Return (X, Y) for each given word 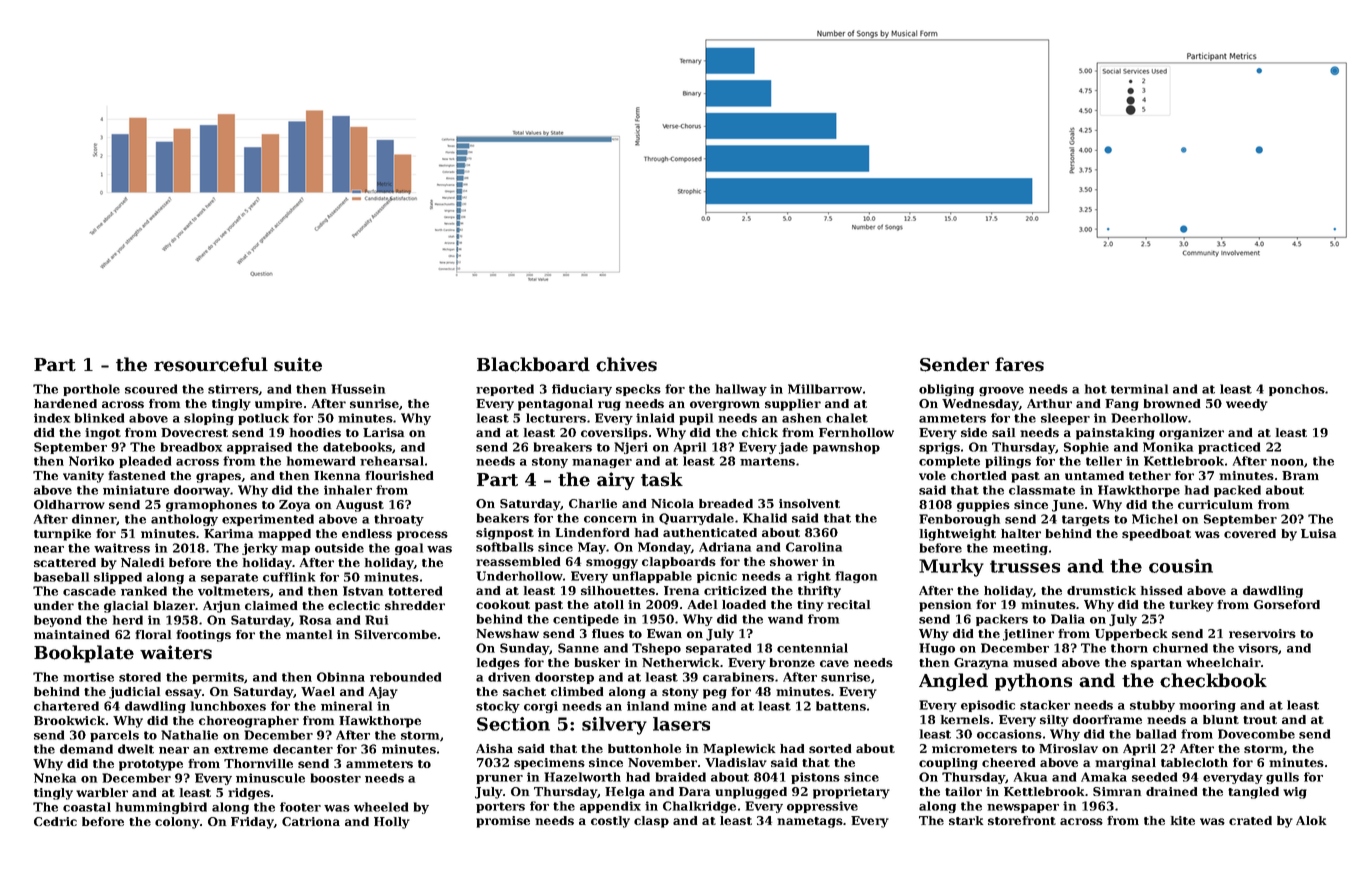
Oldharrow (69, 504)
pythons (1033, 682)
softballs (505, 547)
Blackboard (533, 364)
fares (1019, 364)
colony (177, 823)
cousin (1181, 566)
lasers (681, 724)
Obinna (341, 677)
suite (298, 364)
